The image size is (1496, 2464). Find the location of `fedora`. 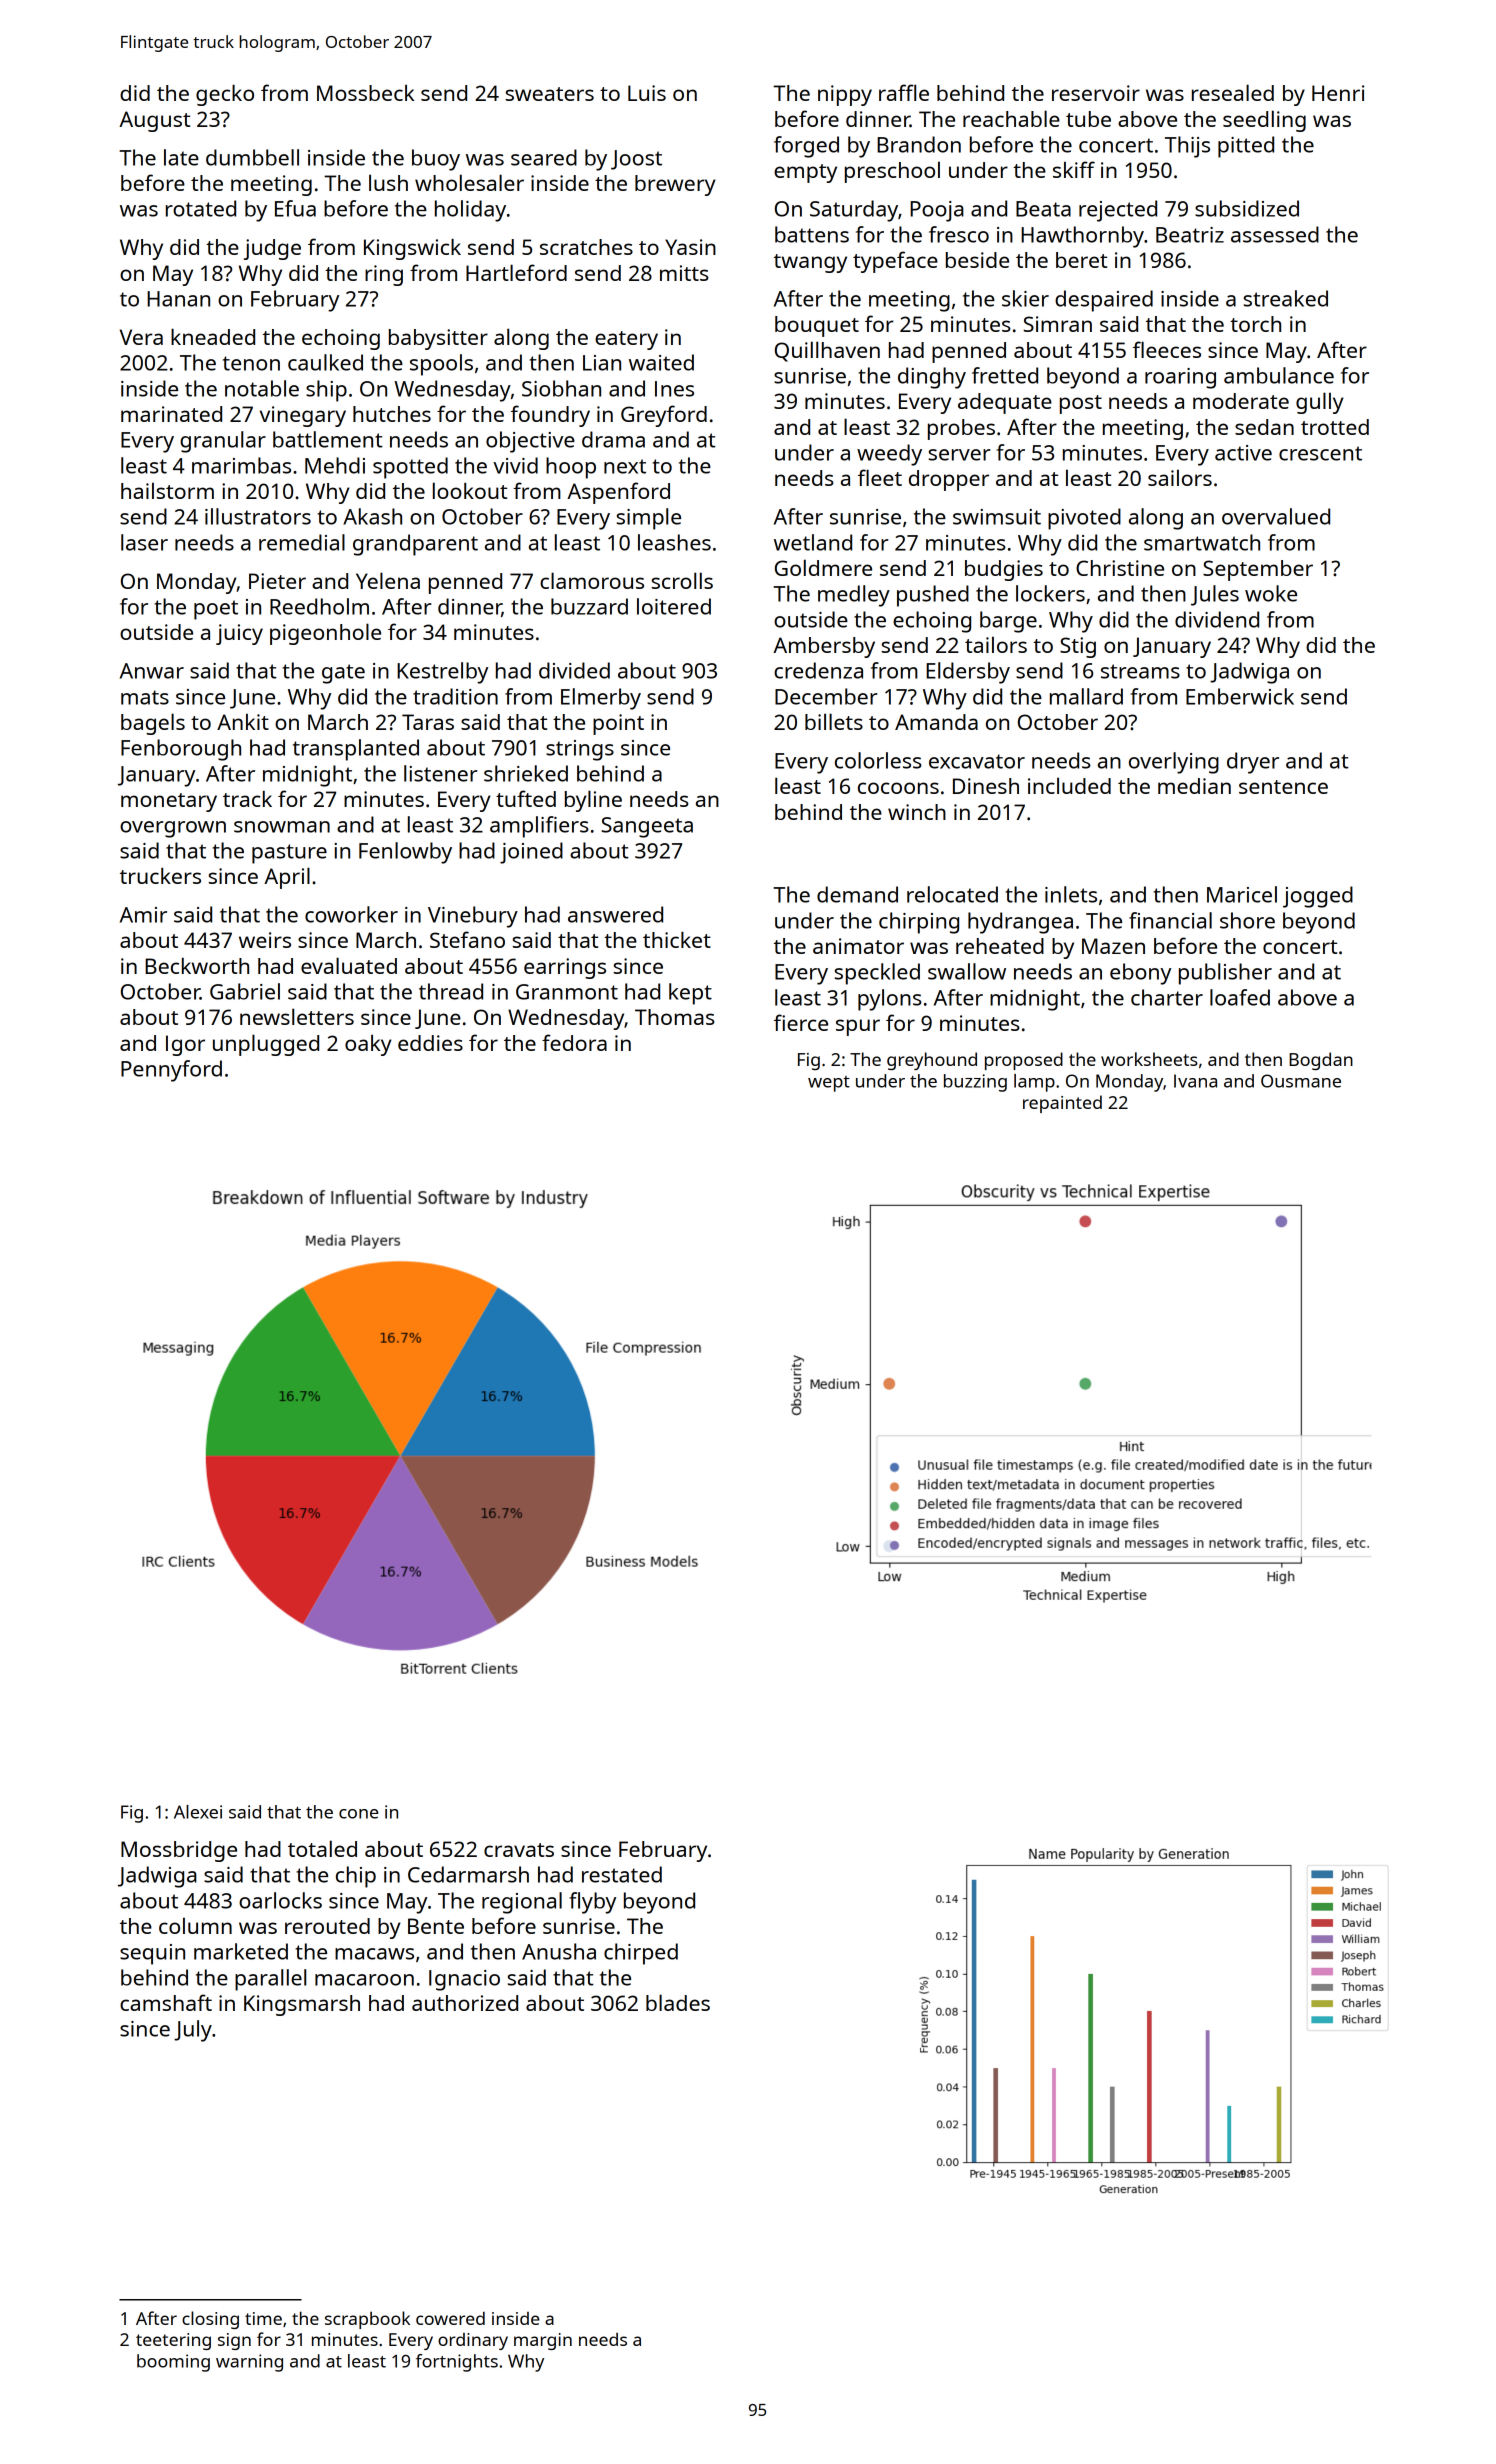

fedora is located at coordinates (574, 1042).
